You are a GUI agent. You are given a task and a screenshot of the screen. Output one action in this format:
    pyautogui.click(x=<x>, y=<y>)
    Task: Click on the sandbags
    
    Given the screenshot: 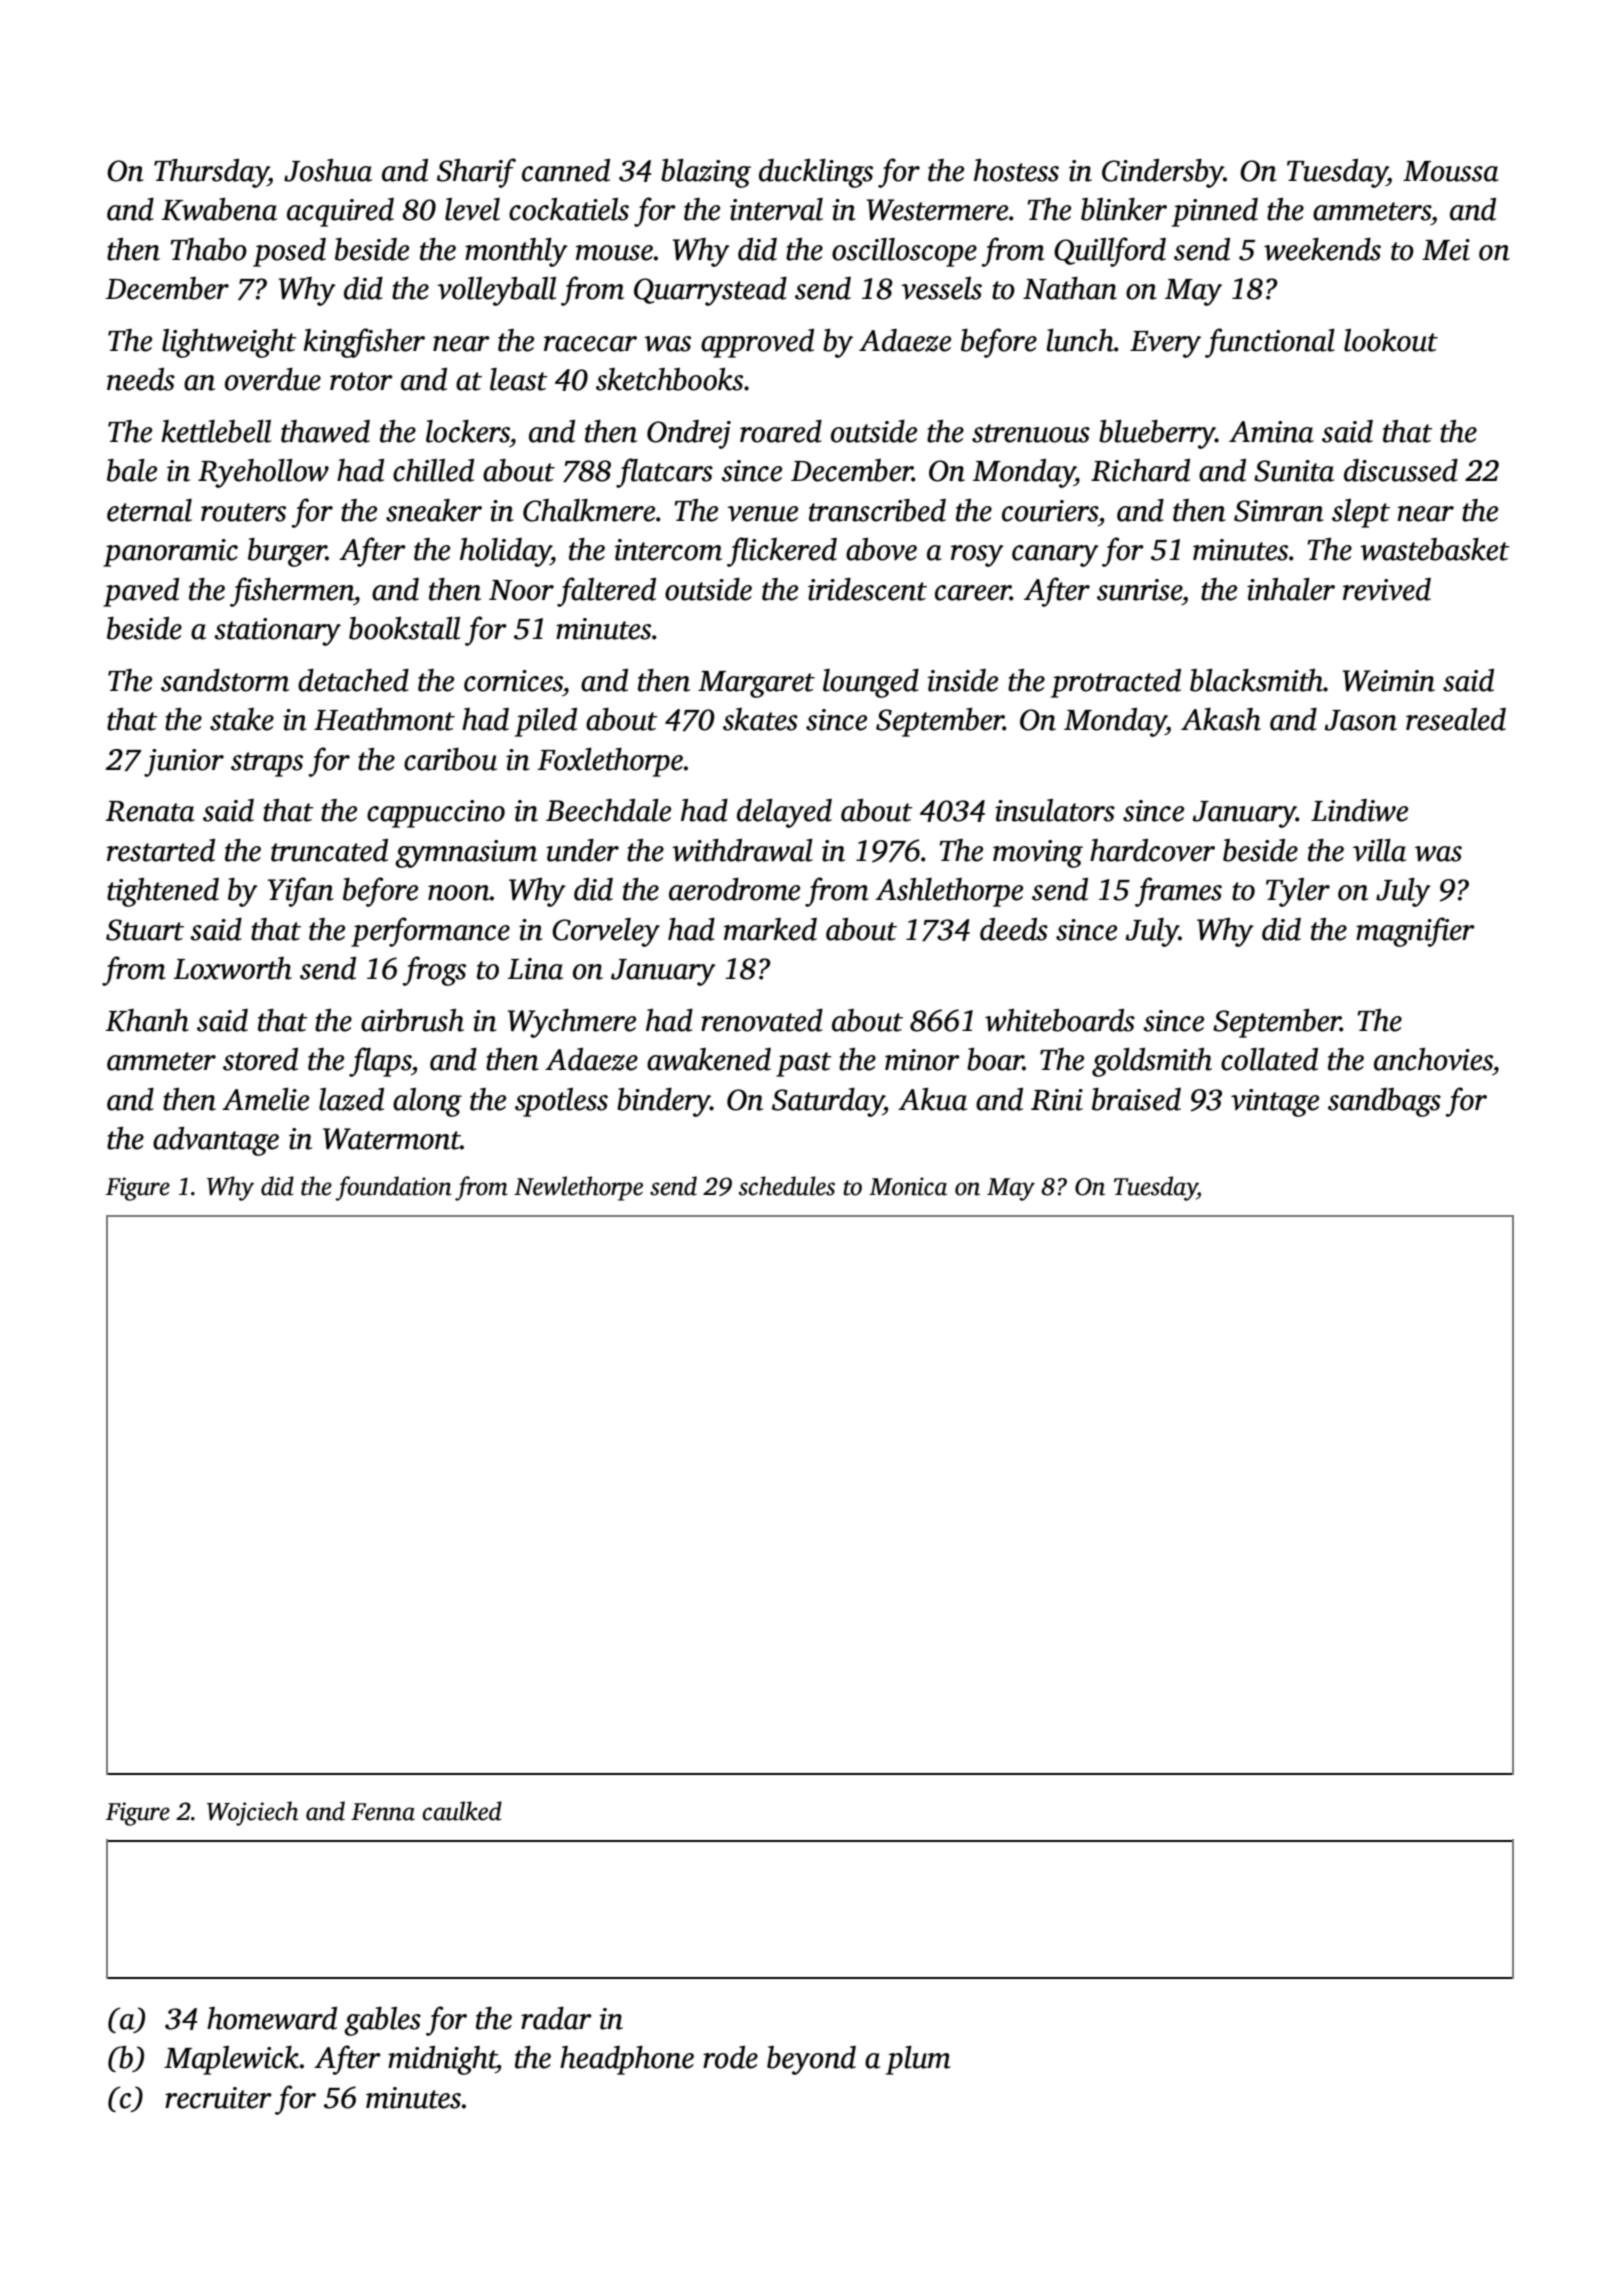 What is the action you would take?
    pyautogui.click(x=1384, y=1102)
